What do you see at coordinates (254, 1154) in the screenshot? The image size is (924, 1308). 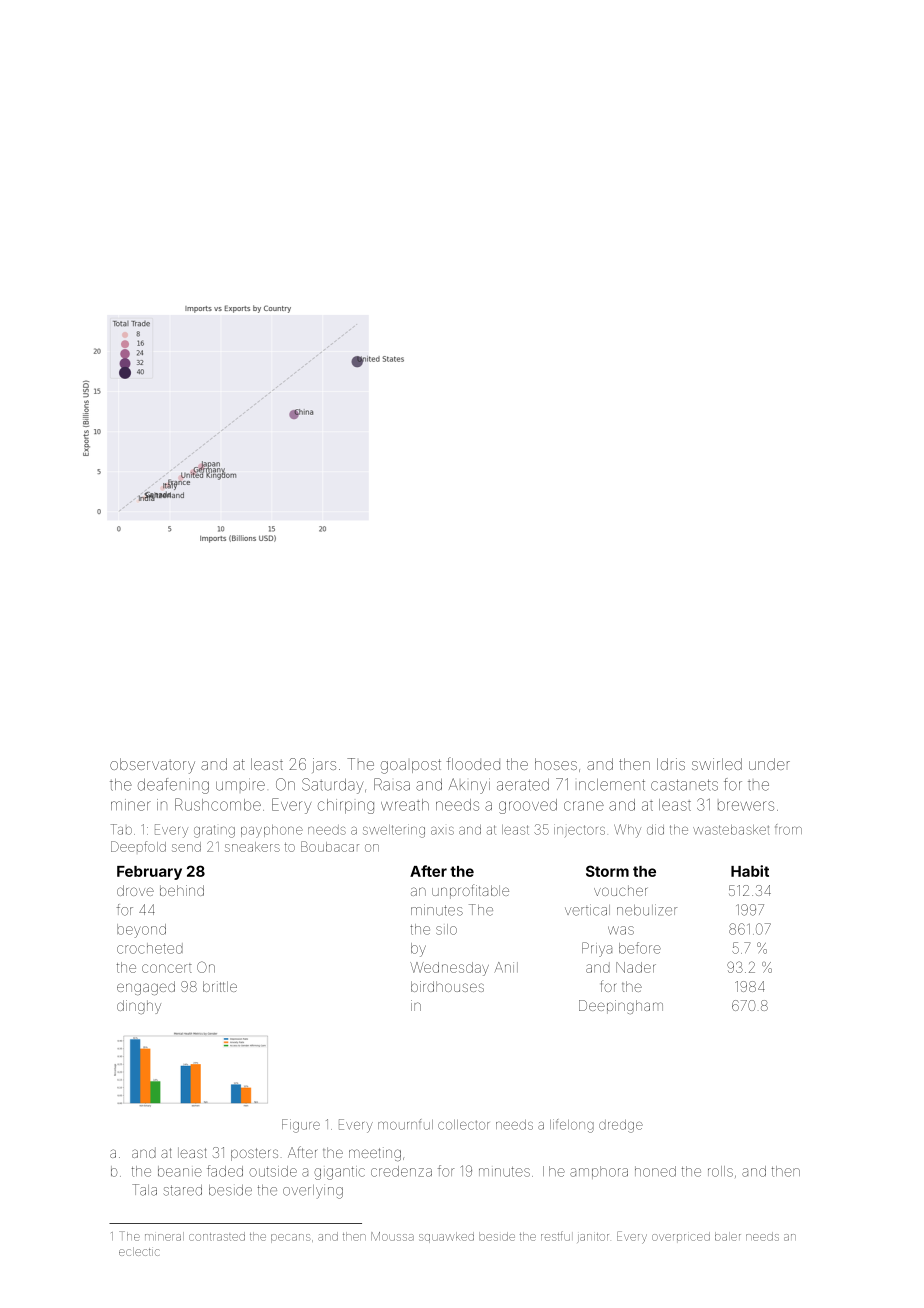 I see `posters` at bounding box center [254, 1154].
